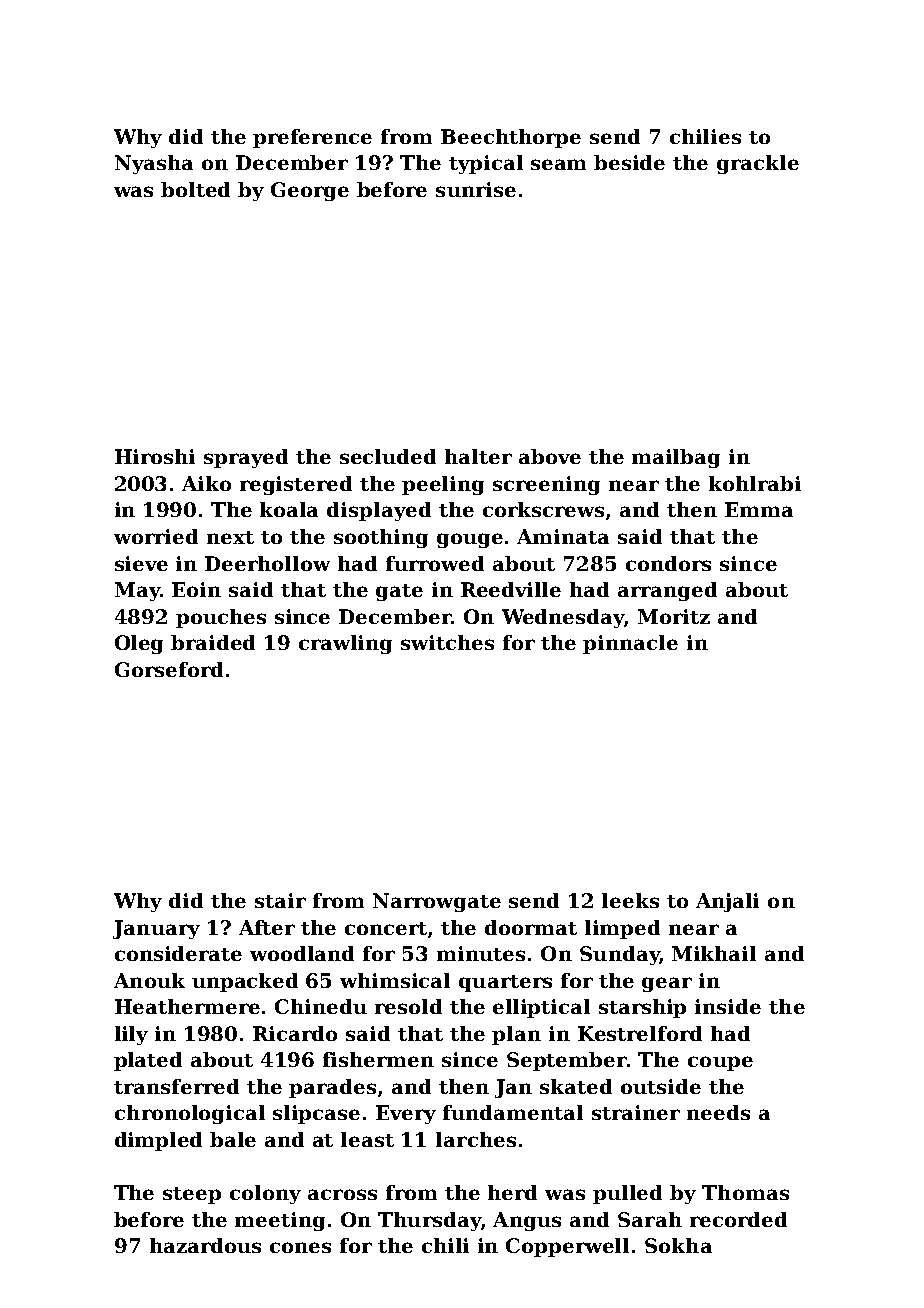  What do you see at coordinates (516, 1035) in the screenshot?
I see `plan` at bounding box center [516, 1035].
